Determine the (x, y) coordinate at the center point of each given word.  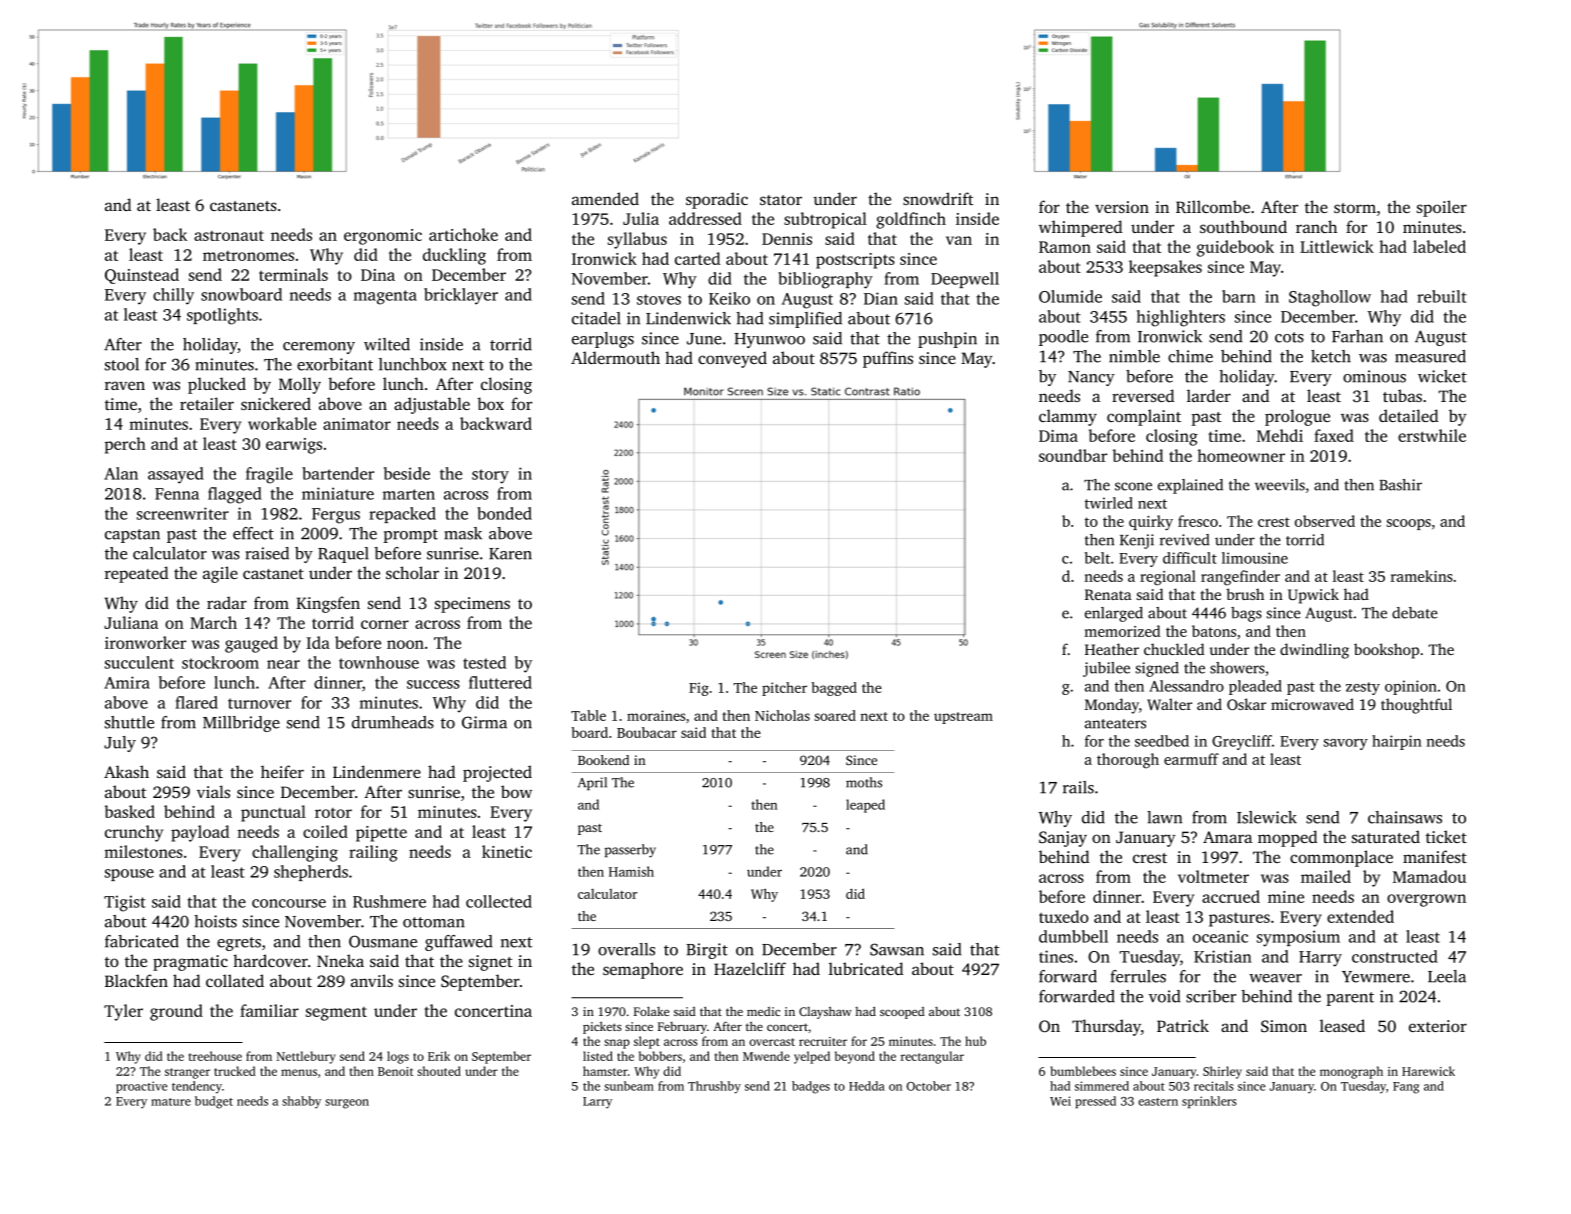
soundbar (1073, 455)
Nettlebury (306, 1057)
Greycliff (1242, 742)
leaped (865, 806)
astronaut (229, 236)
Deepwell (965, 280)
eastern (1158, 1102)
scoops (1409, 524)
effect (253, 533)
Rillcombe (1213, 206)
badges (811, 1087)
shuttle (129, 722)
